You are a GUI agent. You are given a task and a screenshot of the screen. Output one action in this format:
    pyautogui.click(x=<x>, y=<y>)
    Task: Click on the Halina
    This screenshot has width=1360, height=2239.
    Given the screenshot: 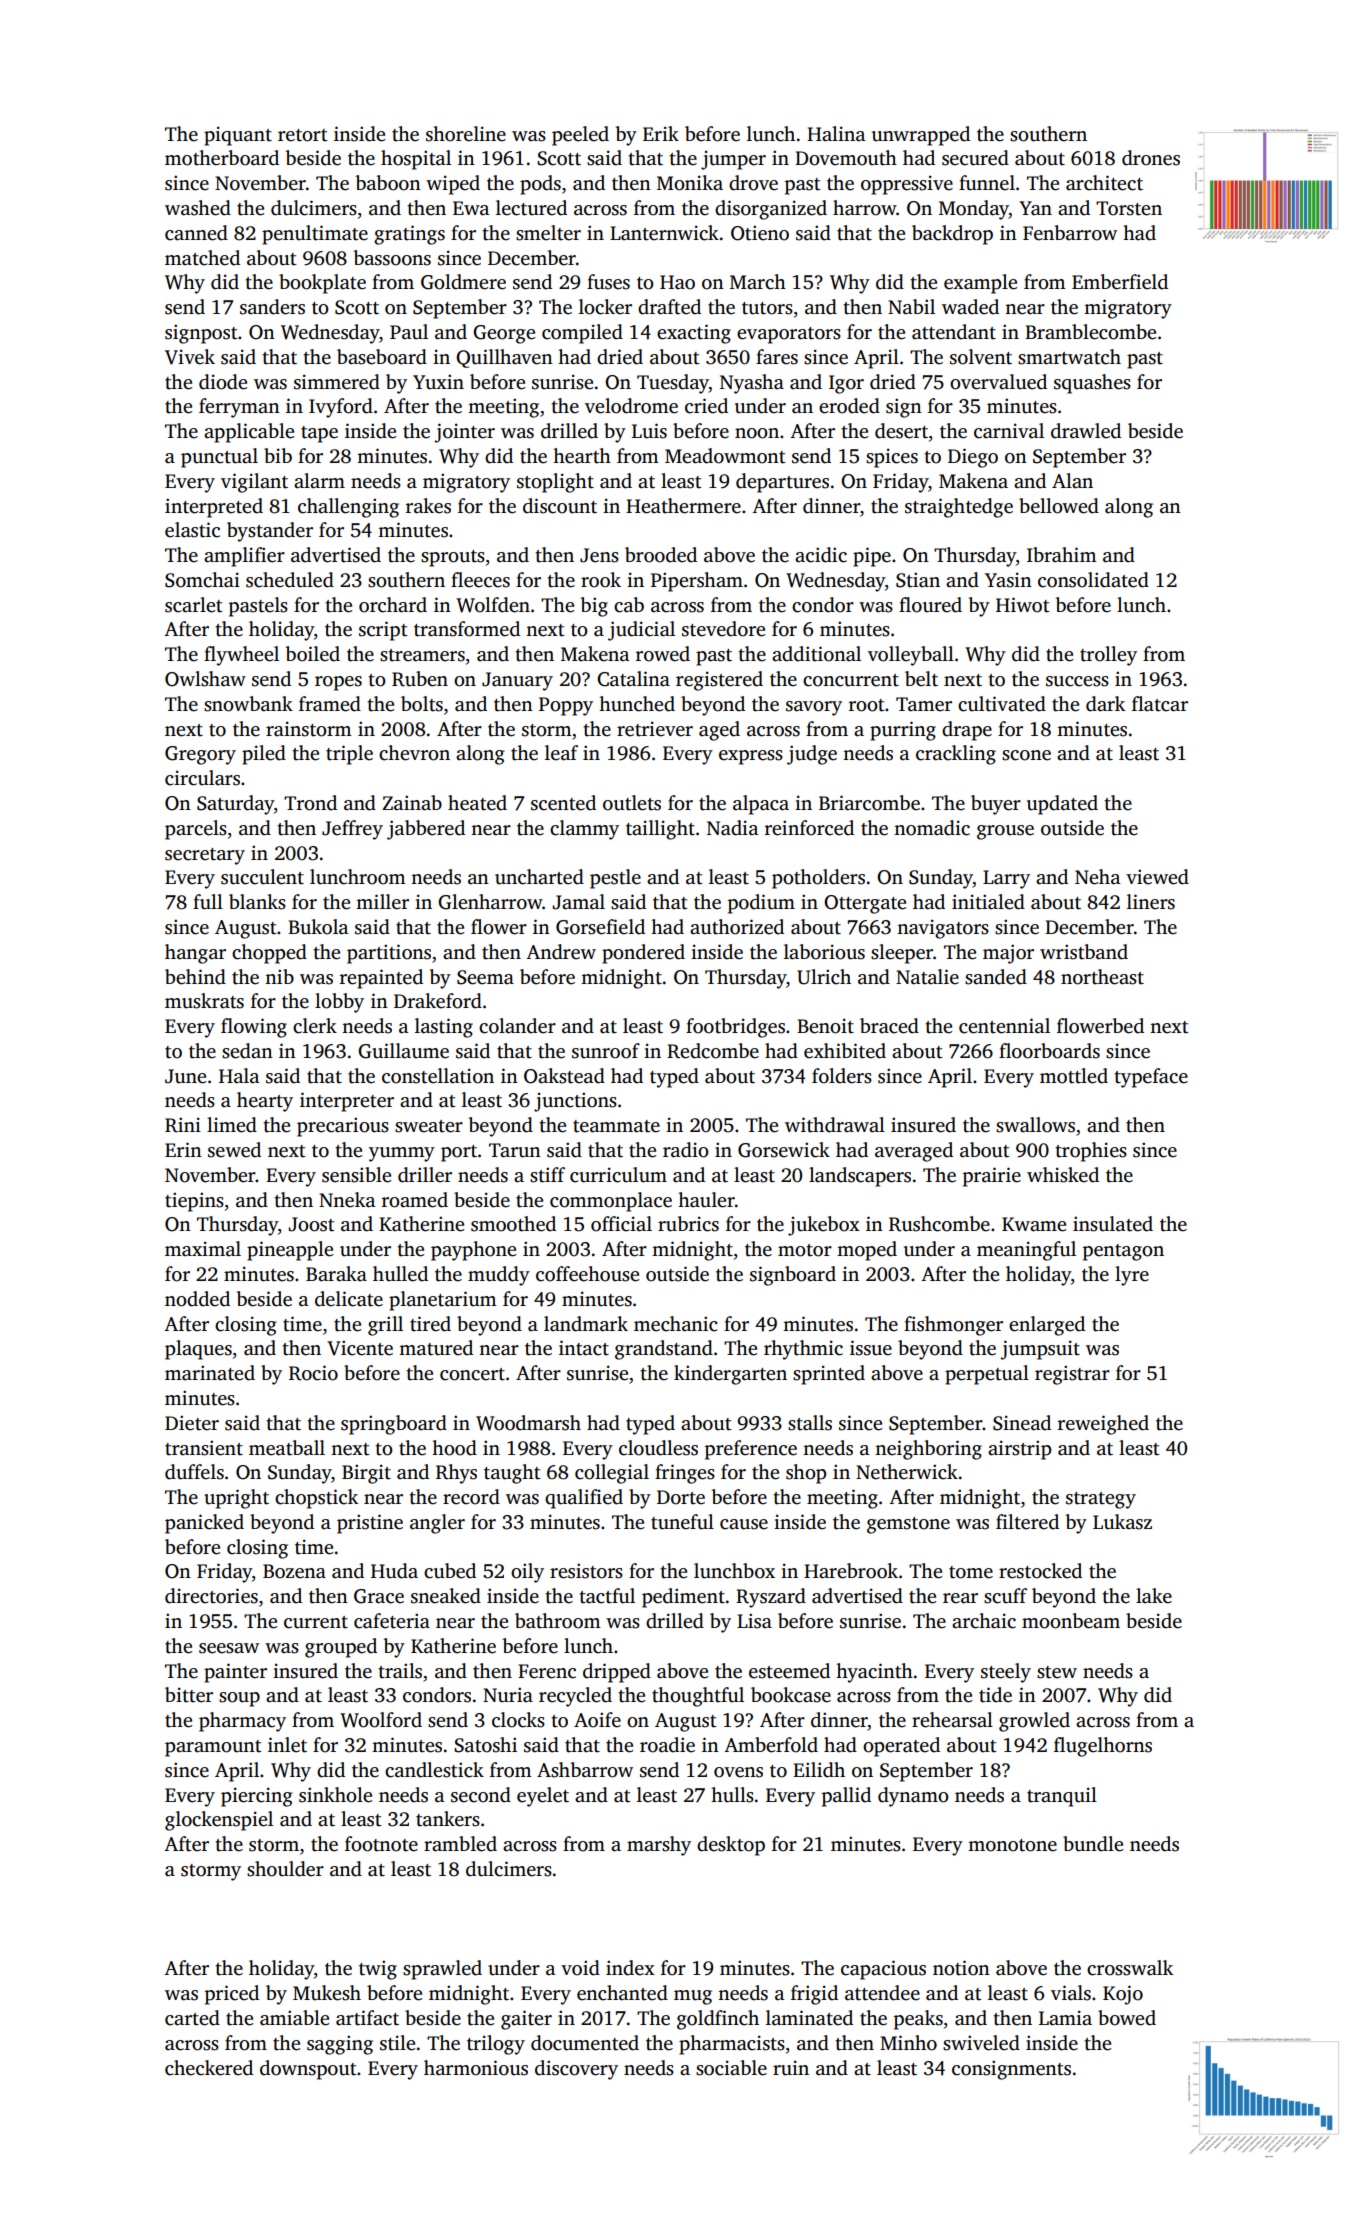 What is the action you would take?
    pyautogui.click(x=836, y=134)
